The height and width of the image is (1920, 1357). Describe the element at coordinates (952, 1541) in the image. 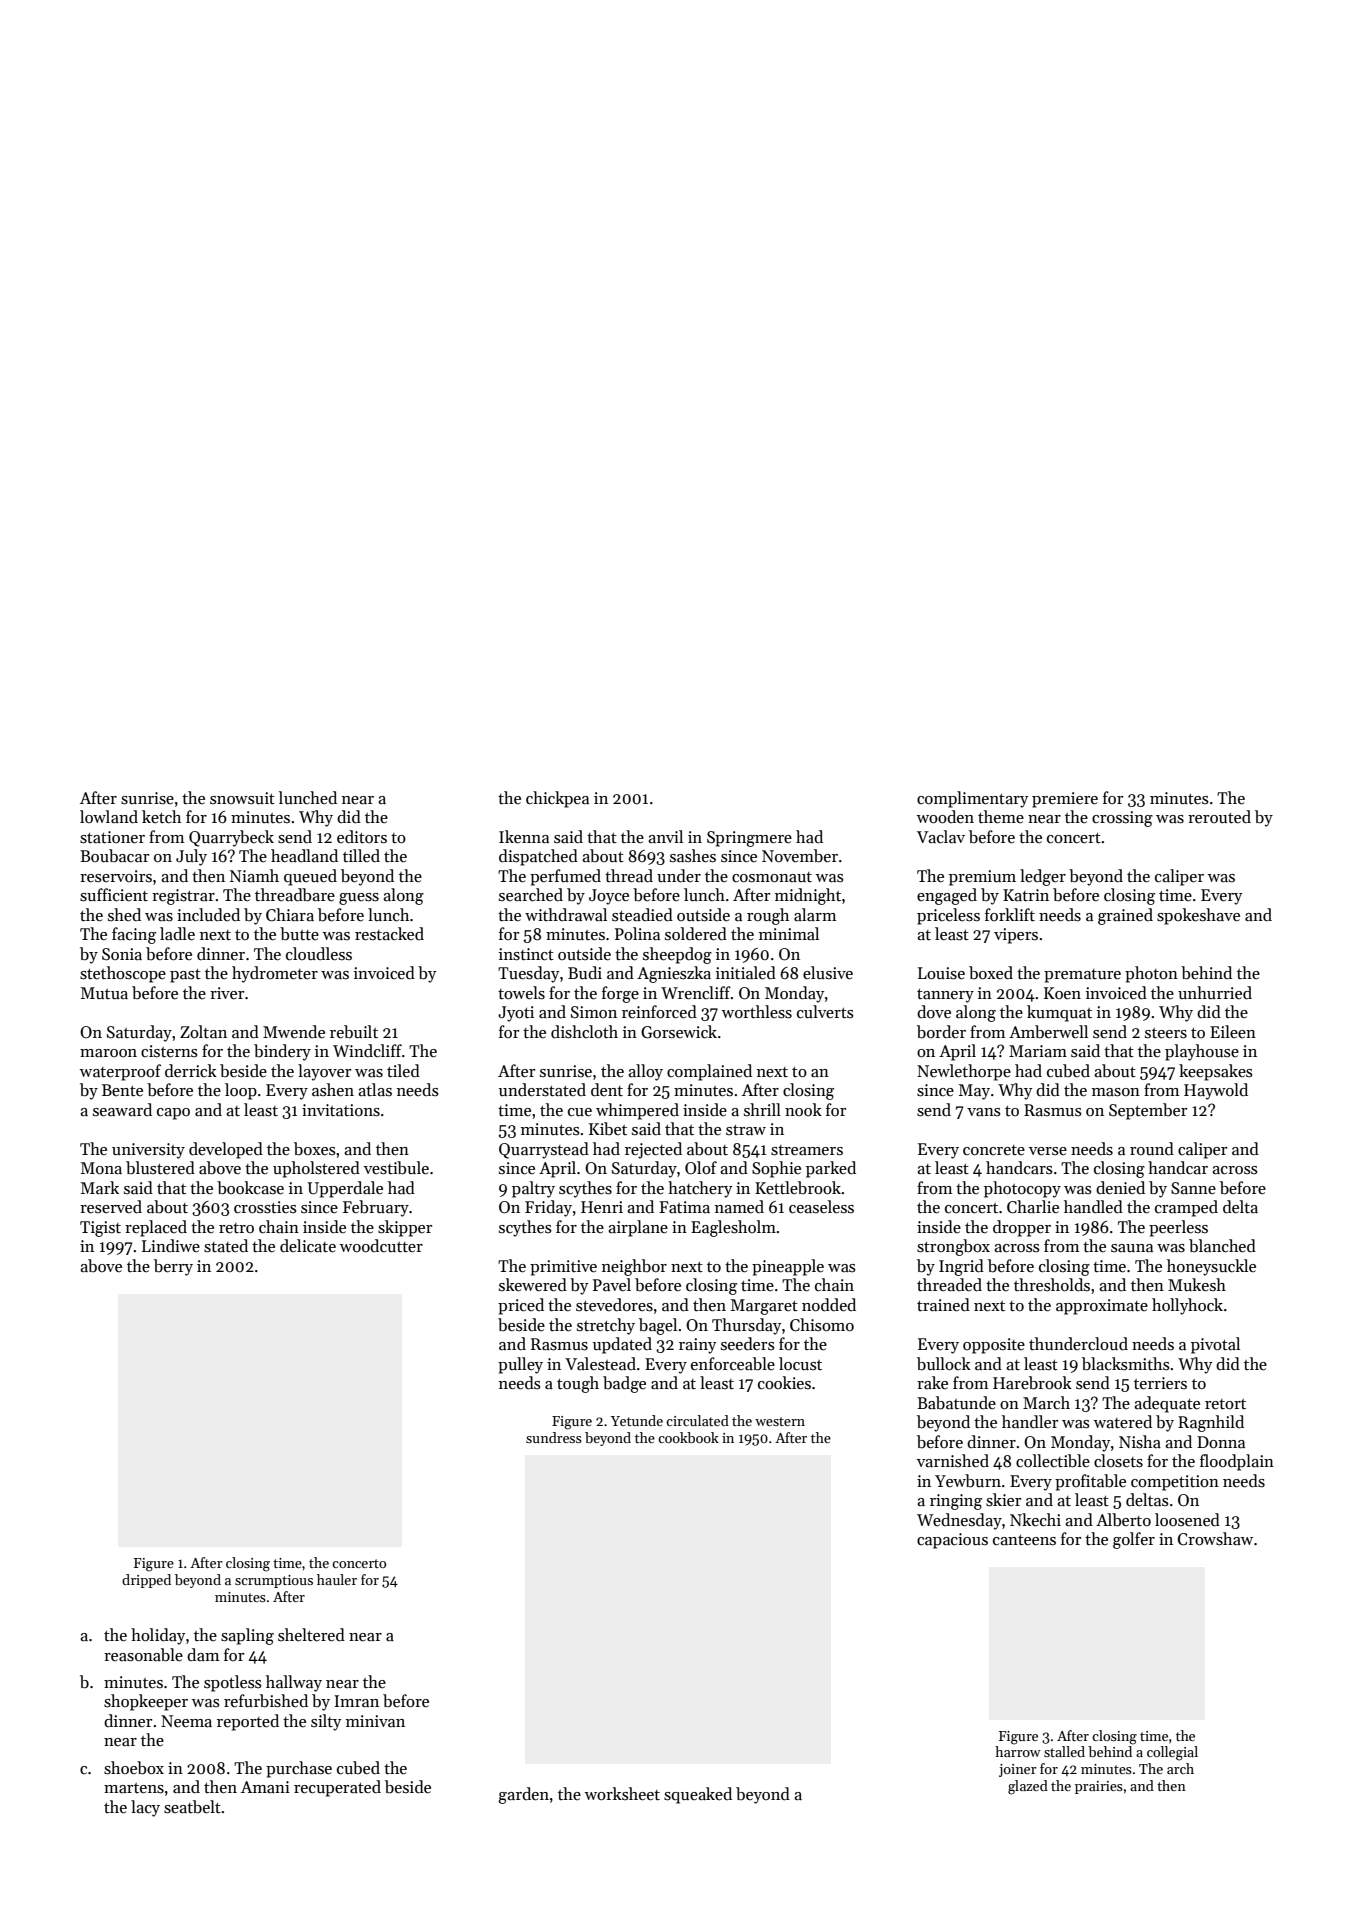

I see `capacious` at that location.
